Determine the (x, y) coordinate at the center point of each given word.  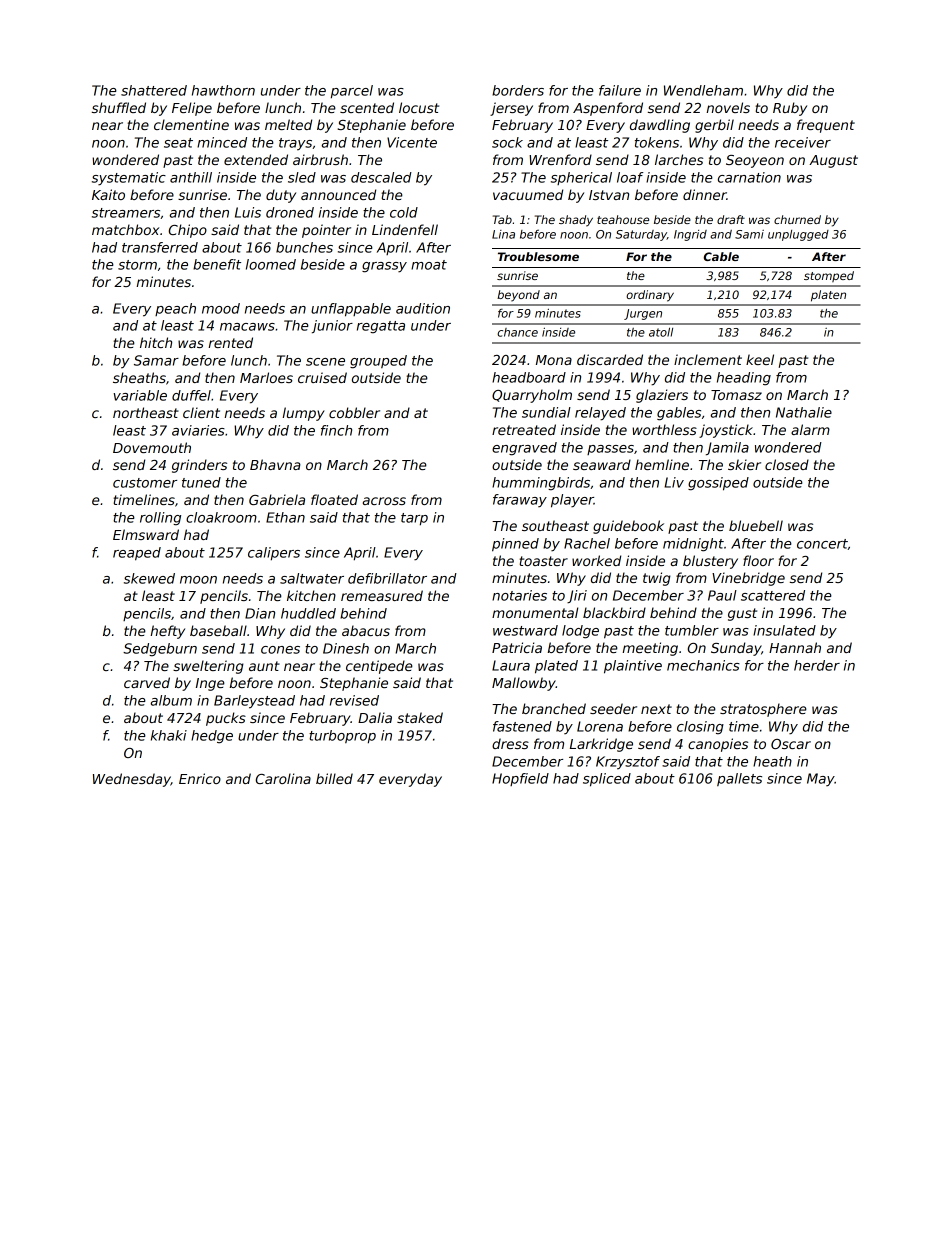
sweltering (208, 667)
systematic (129, 179)
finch (336, 430)
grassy (384, 267)
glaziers (662, 396)
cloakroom (221, 517)
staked (420, 717)
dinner (705, 194)
